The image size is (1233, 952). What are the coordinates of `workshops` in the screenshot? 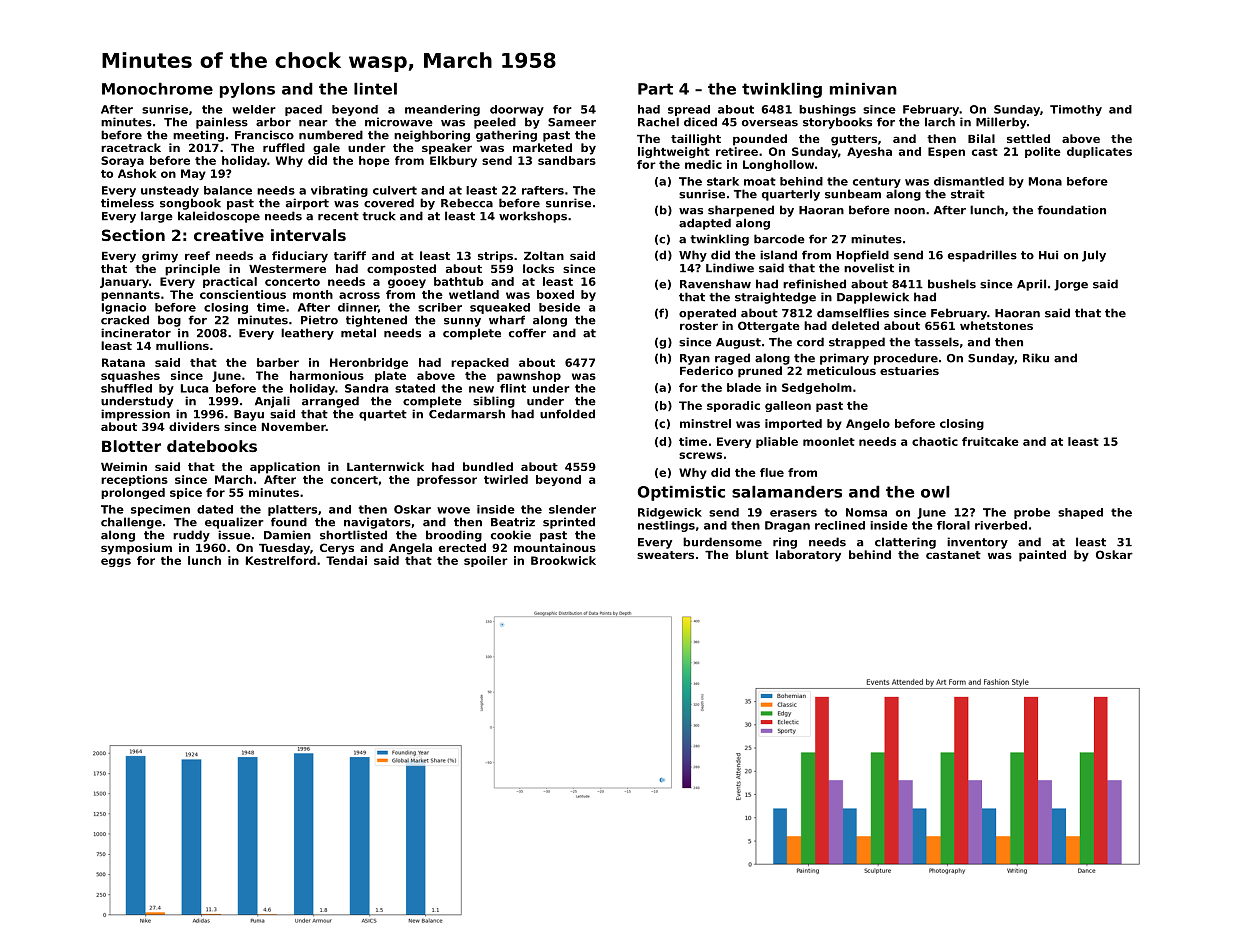 It's located at (533, 217).
